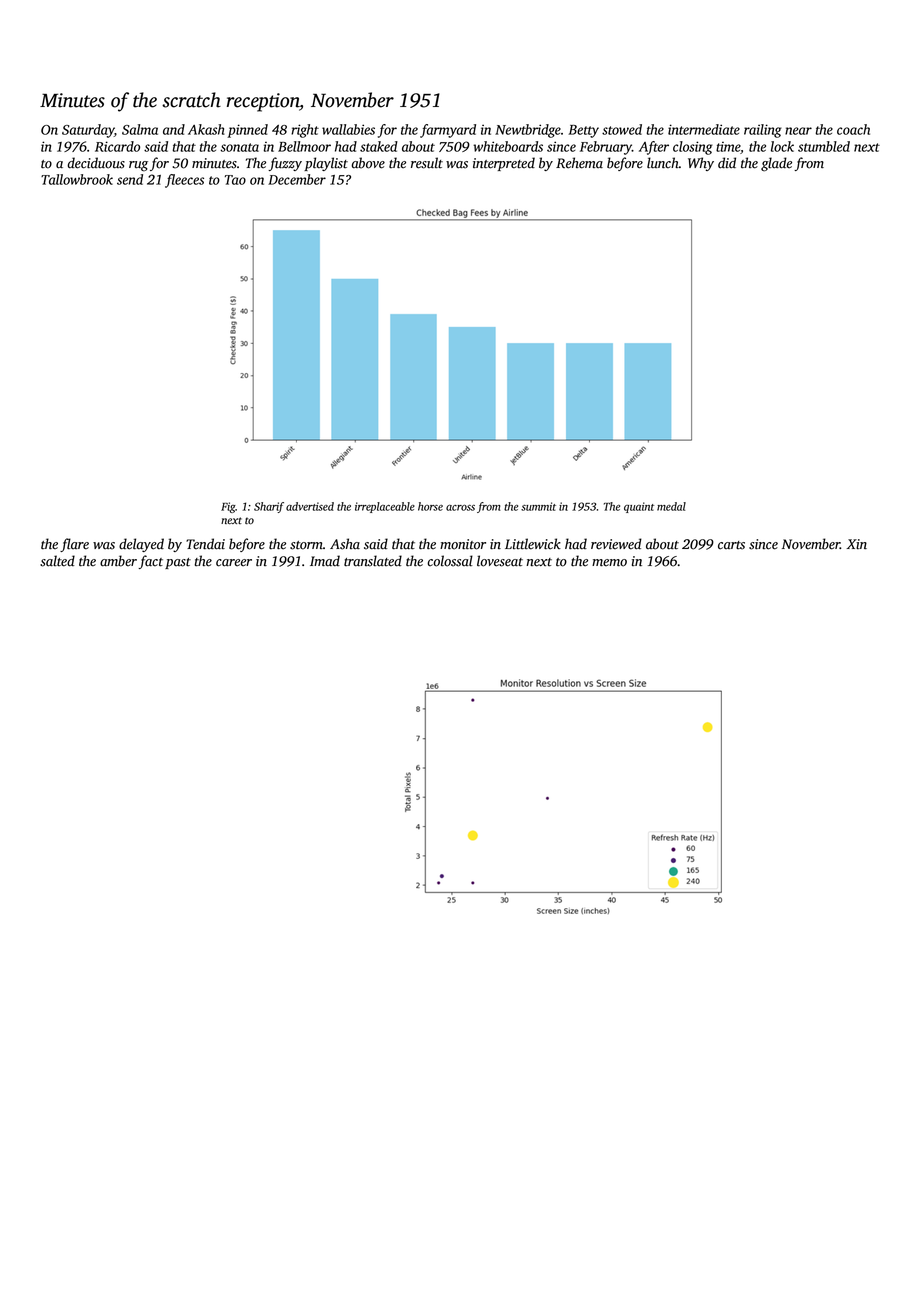  Describe the element at coordinates (184, 181) in the page. I see `fleeces` at that location.
